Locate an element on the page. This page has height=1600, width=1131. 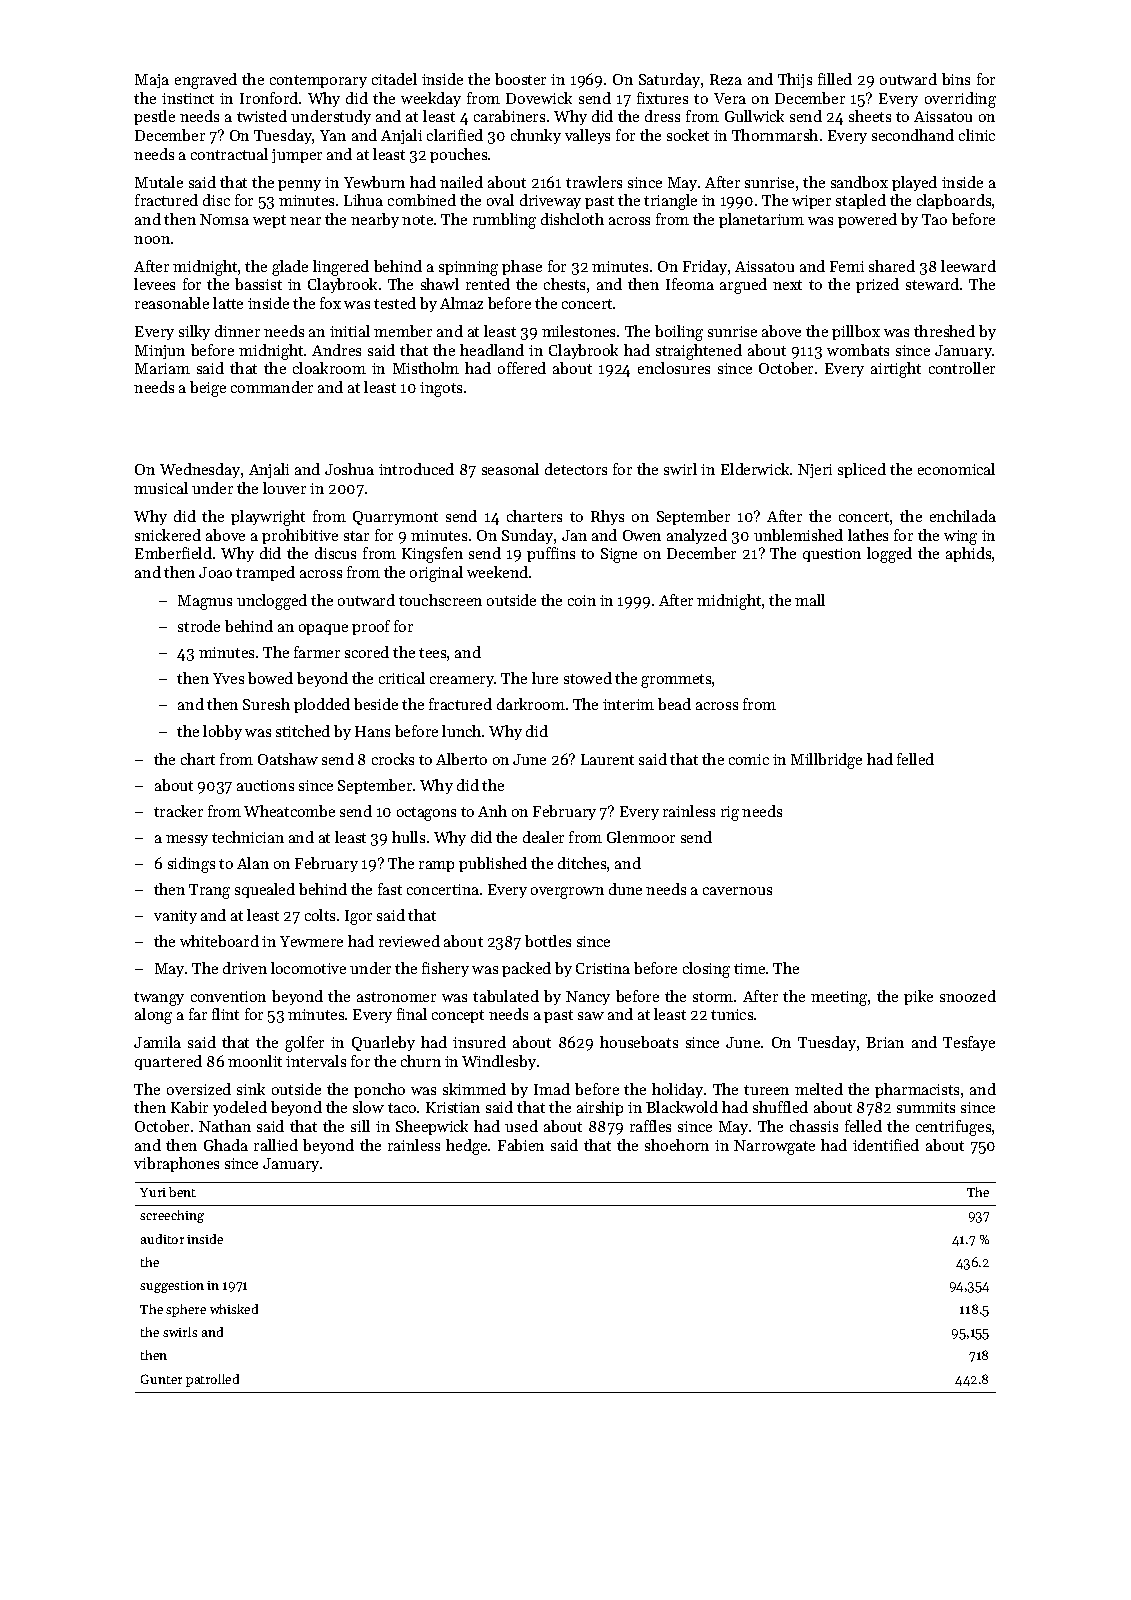
unblemished is located at coordinates (798, 535).
